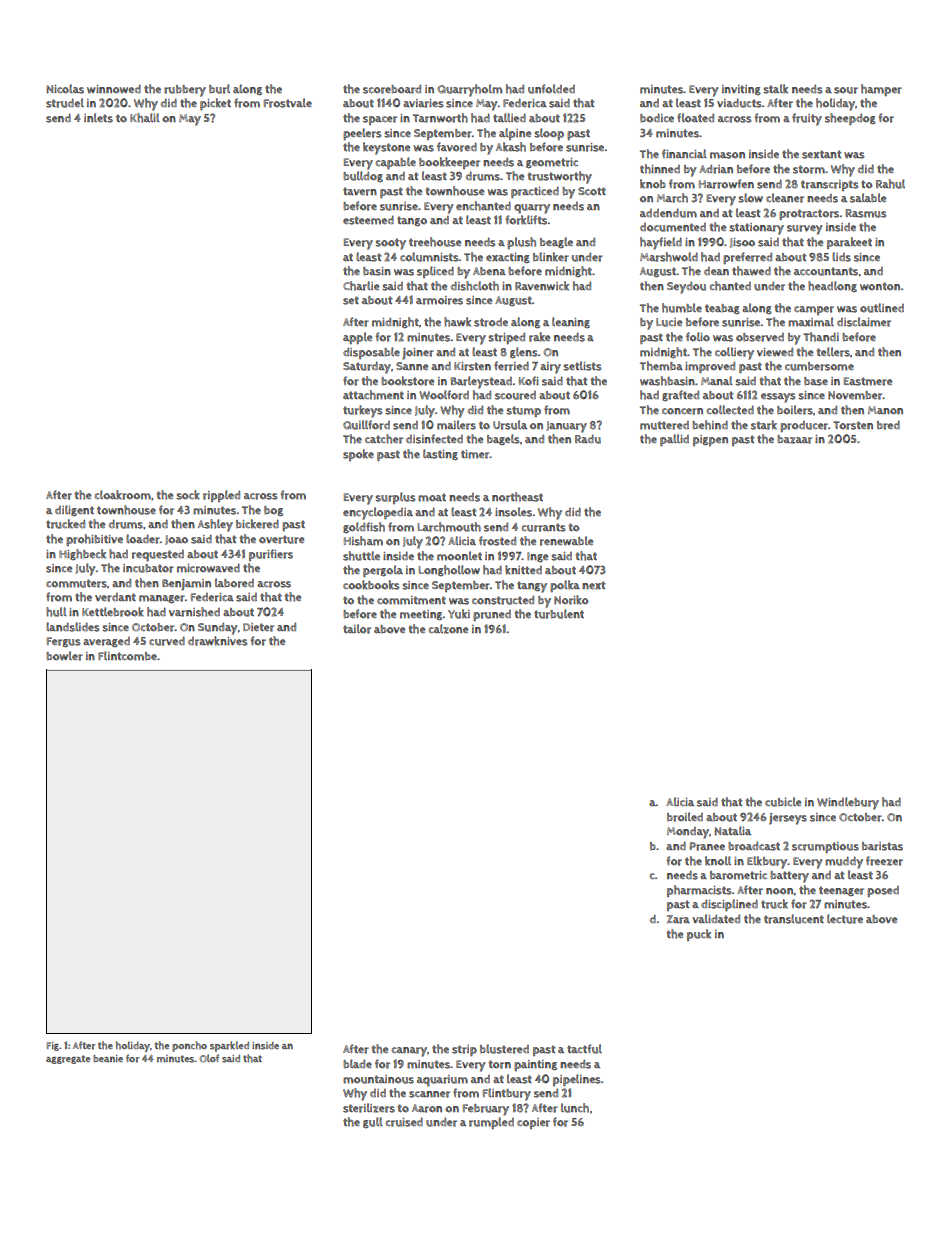  What do you see at coordinates (65, 89) in the screenshot?
I see `Nicolas` at bounding box center [65, 89].
